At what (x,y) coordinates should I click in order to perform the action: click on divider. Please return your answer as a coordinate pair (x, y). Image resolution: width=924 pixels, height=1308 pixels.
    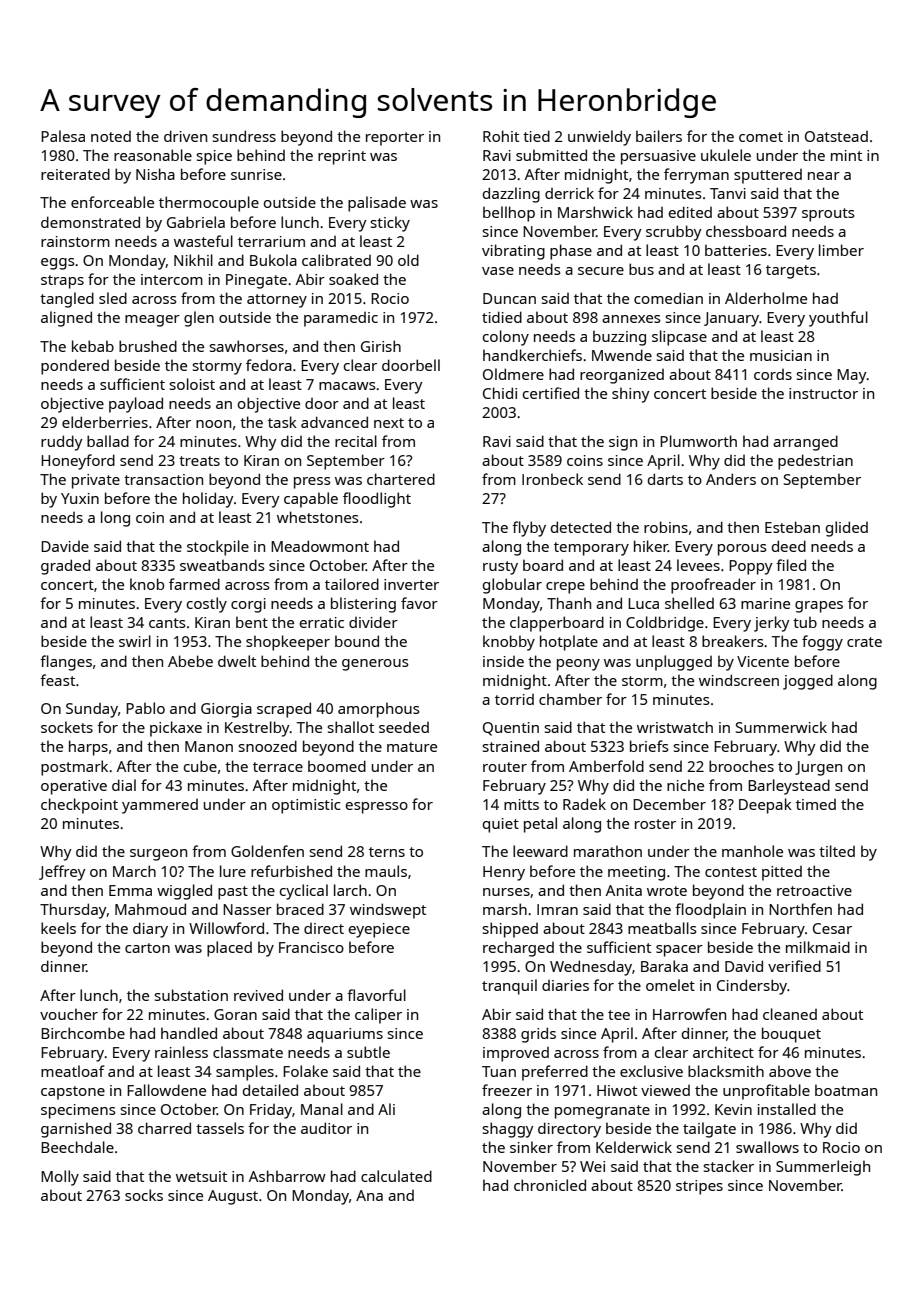
    Looking at the image, I should click on (373, 622).
